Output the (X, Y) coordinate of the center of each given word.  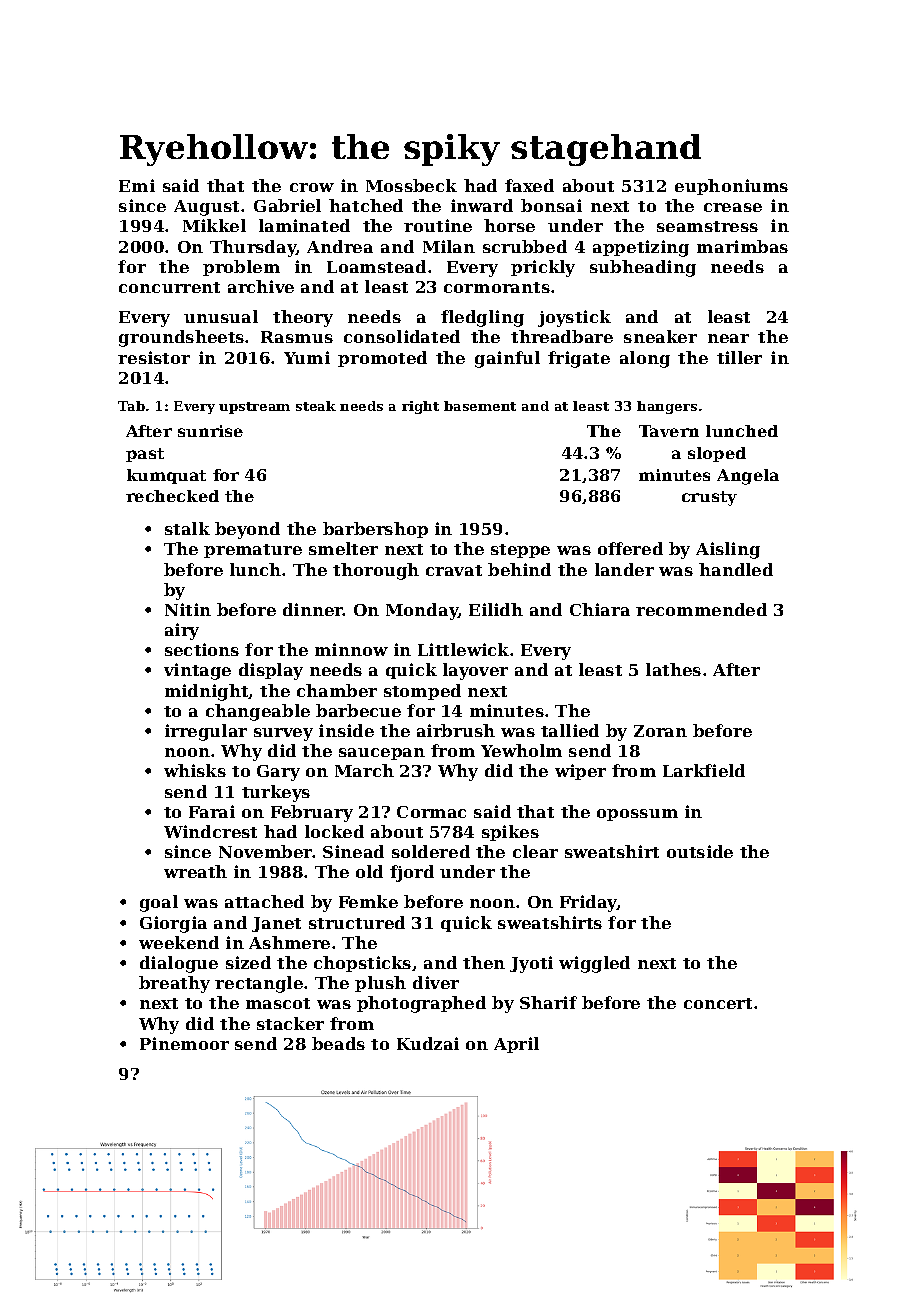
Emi (137, 185)
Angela (748, 477)
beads (338, 1043)
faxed (529, 185)
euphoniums (731, 187)
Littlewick (463, 649)
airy (182, 631)
